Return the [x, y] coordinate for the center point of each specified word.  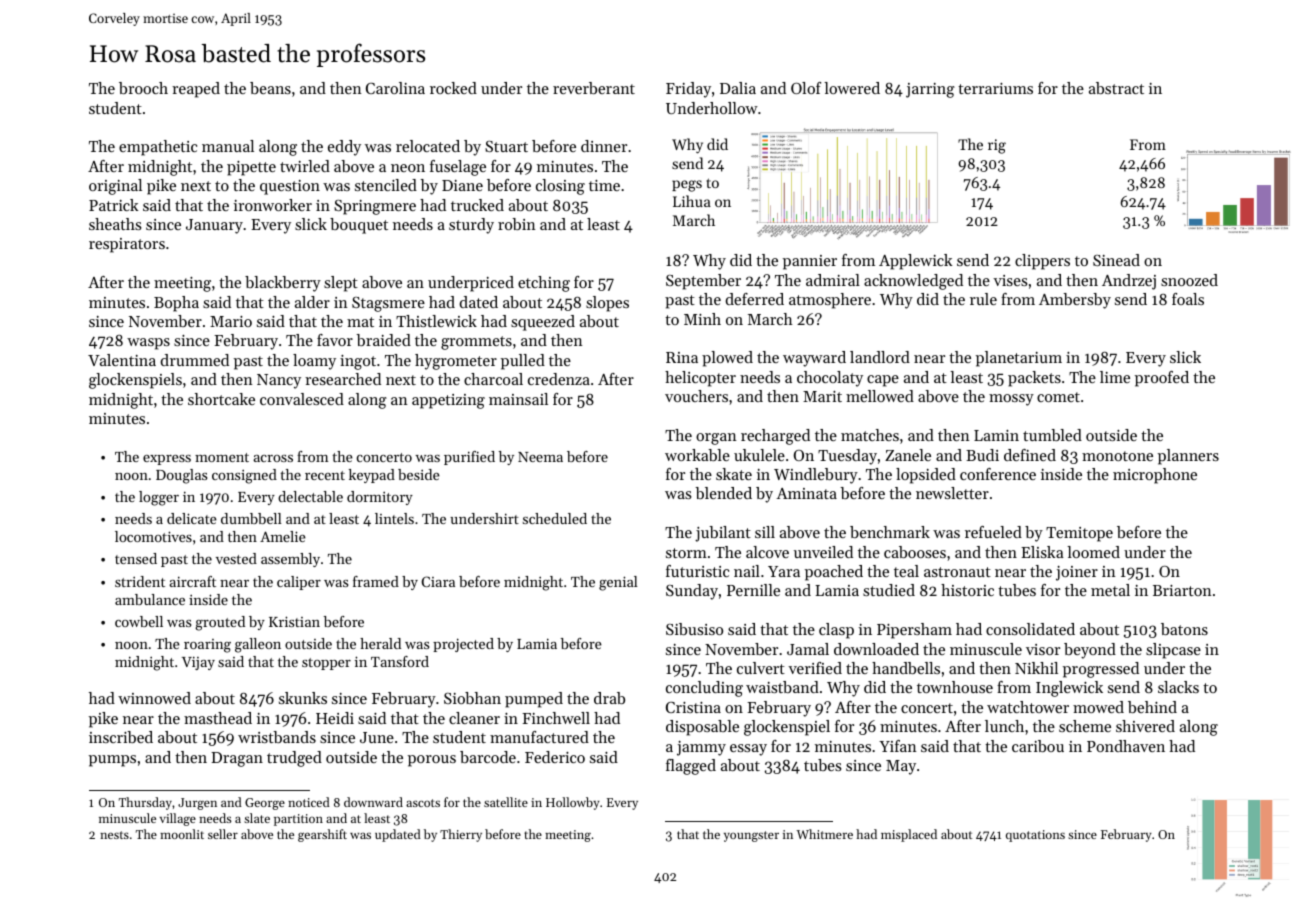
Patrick [113, 205]
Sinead [1116, 260]
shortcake [221, 399]
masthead [218, 718]
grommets [476, 343]
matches [870, 435]
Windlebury [816, 476]
